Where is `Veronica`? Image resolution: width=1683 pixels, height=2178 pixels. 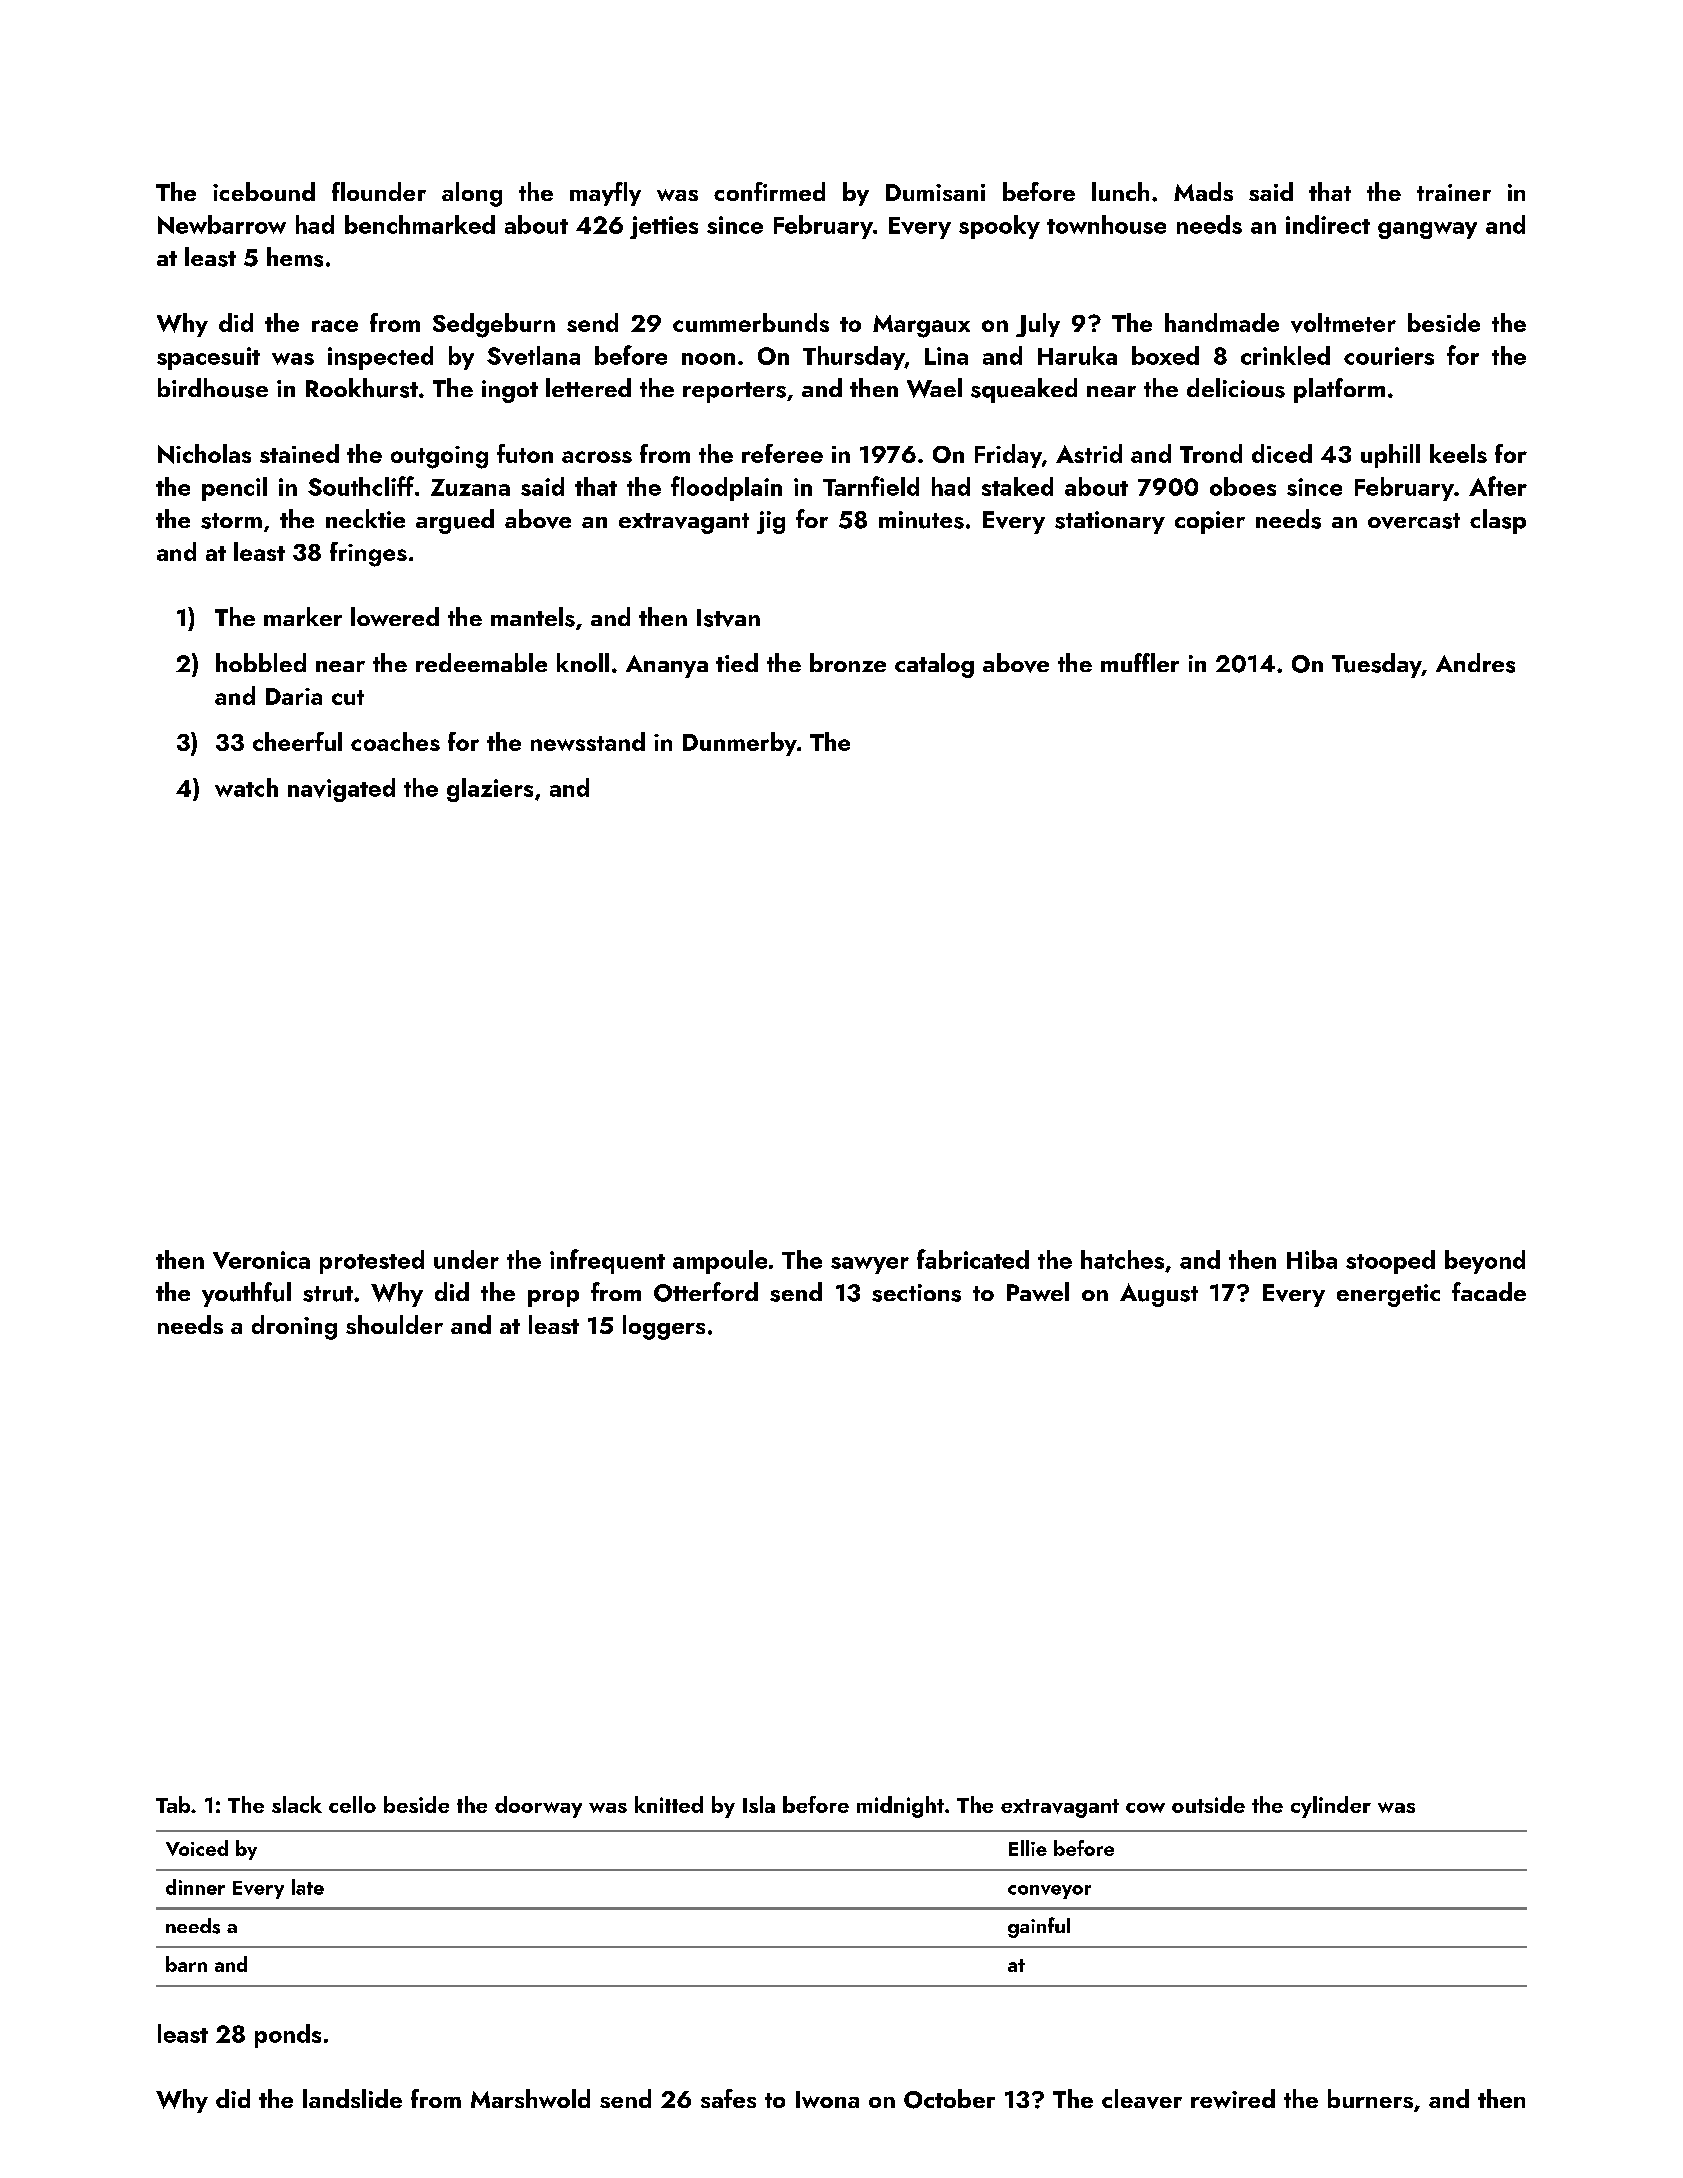 Veronica is located at coordinates (261, 1260).
